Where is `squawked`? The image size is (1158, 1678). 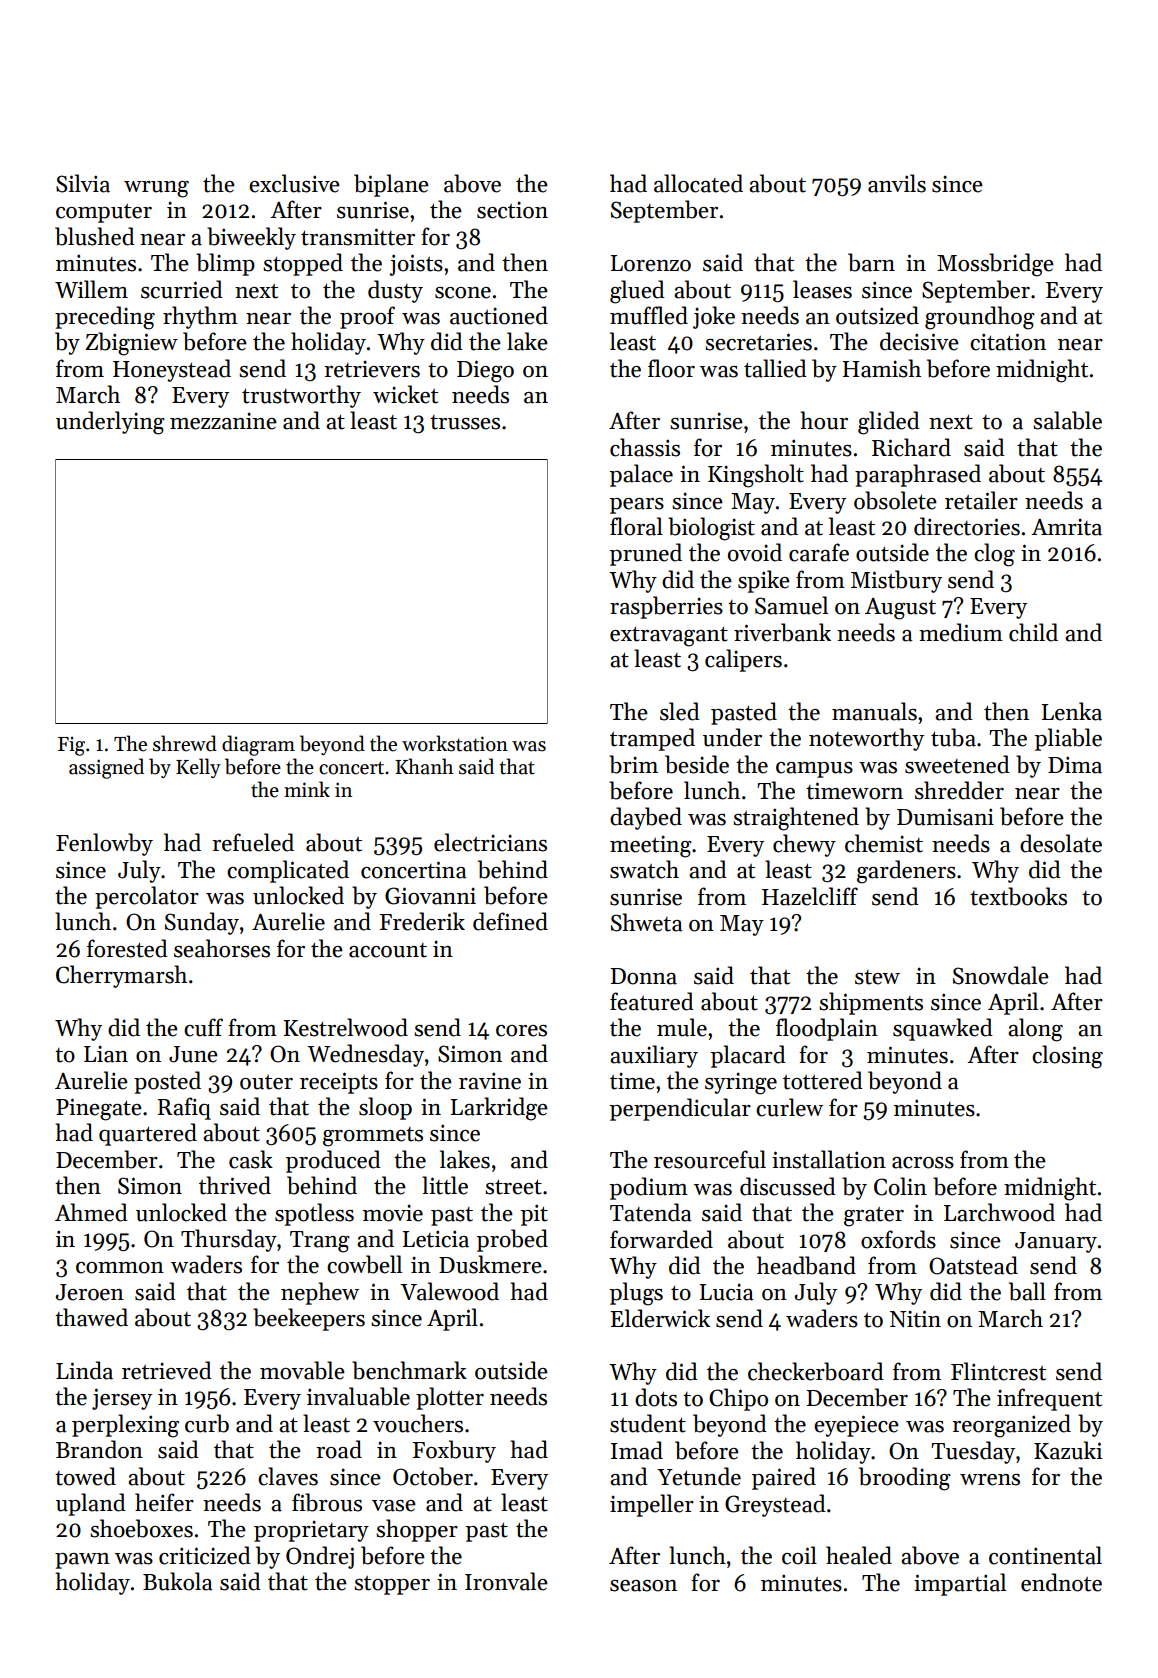 squawked is located at coordinates (943, 1029).
